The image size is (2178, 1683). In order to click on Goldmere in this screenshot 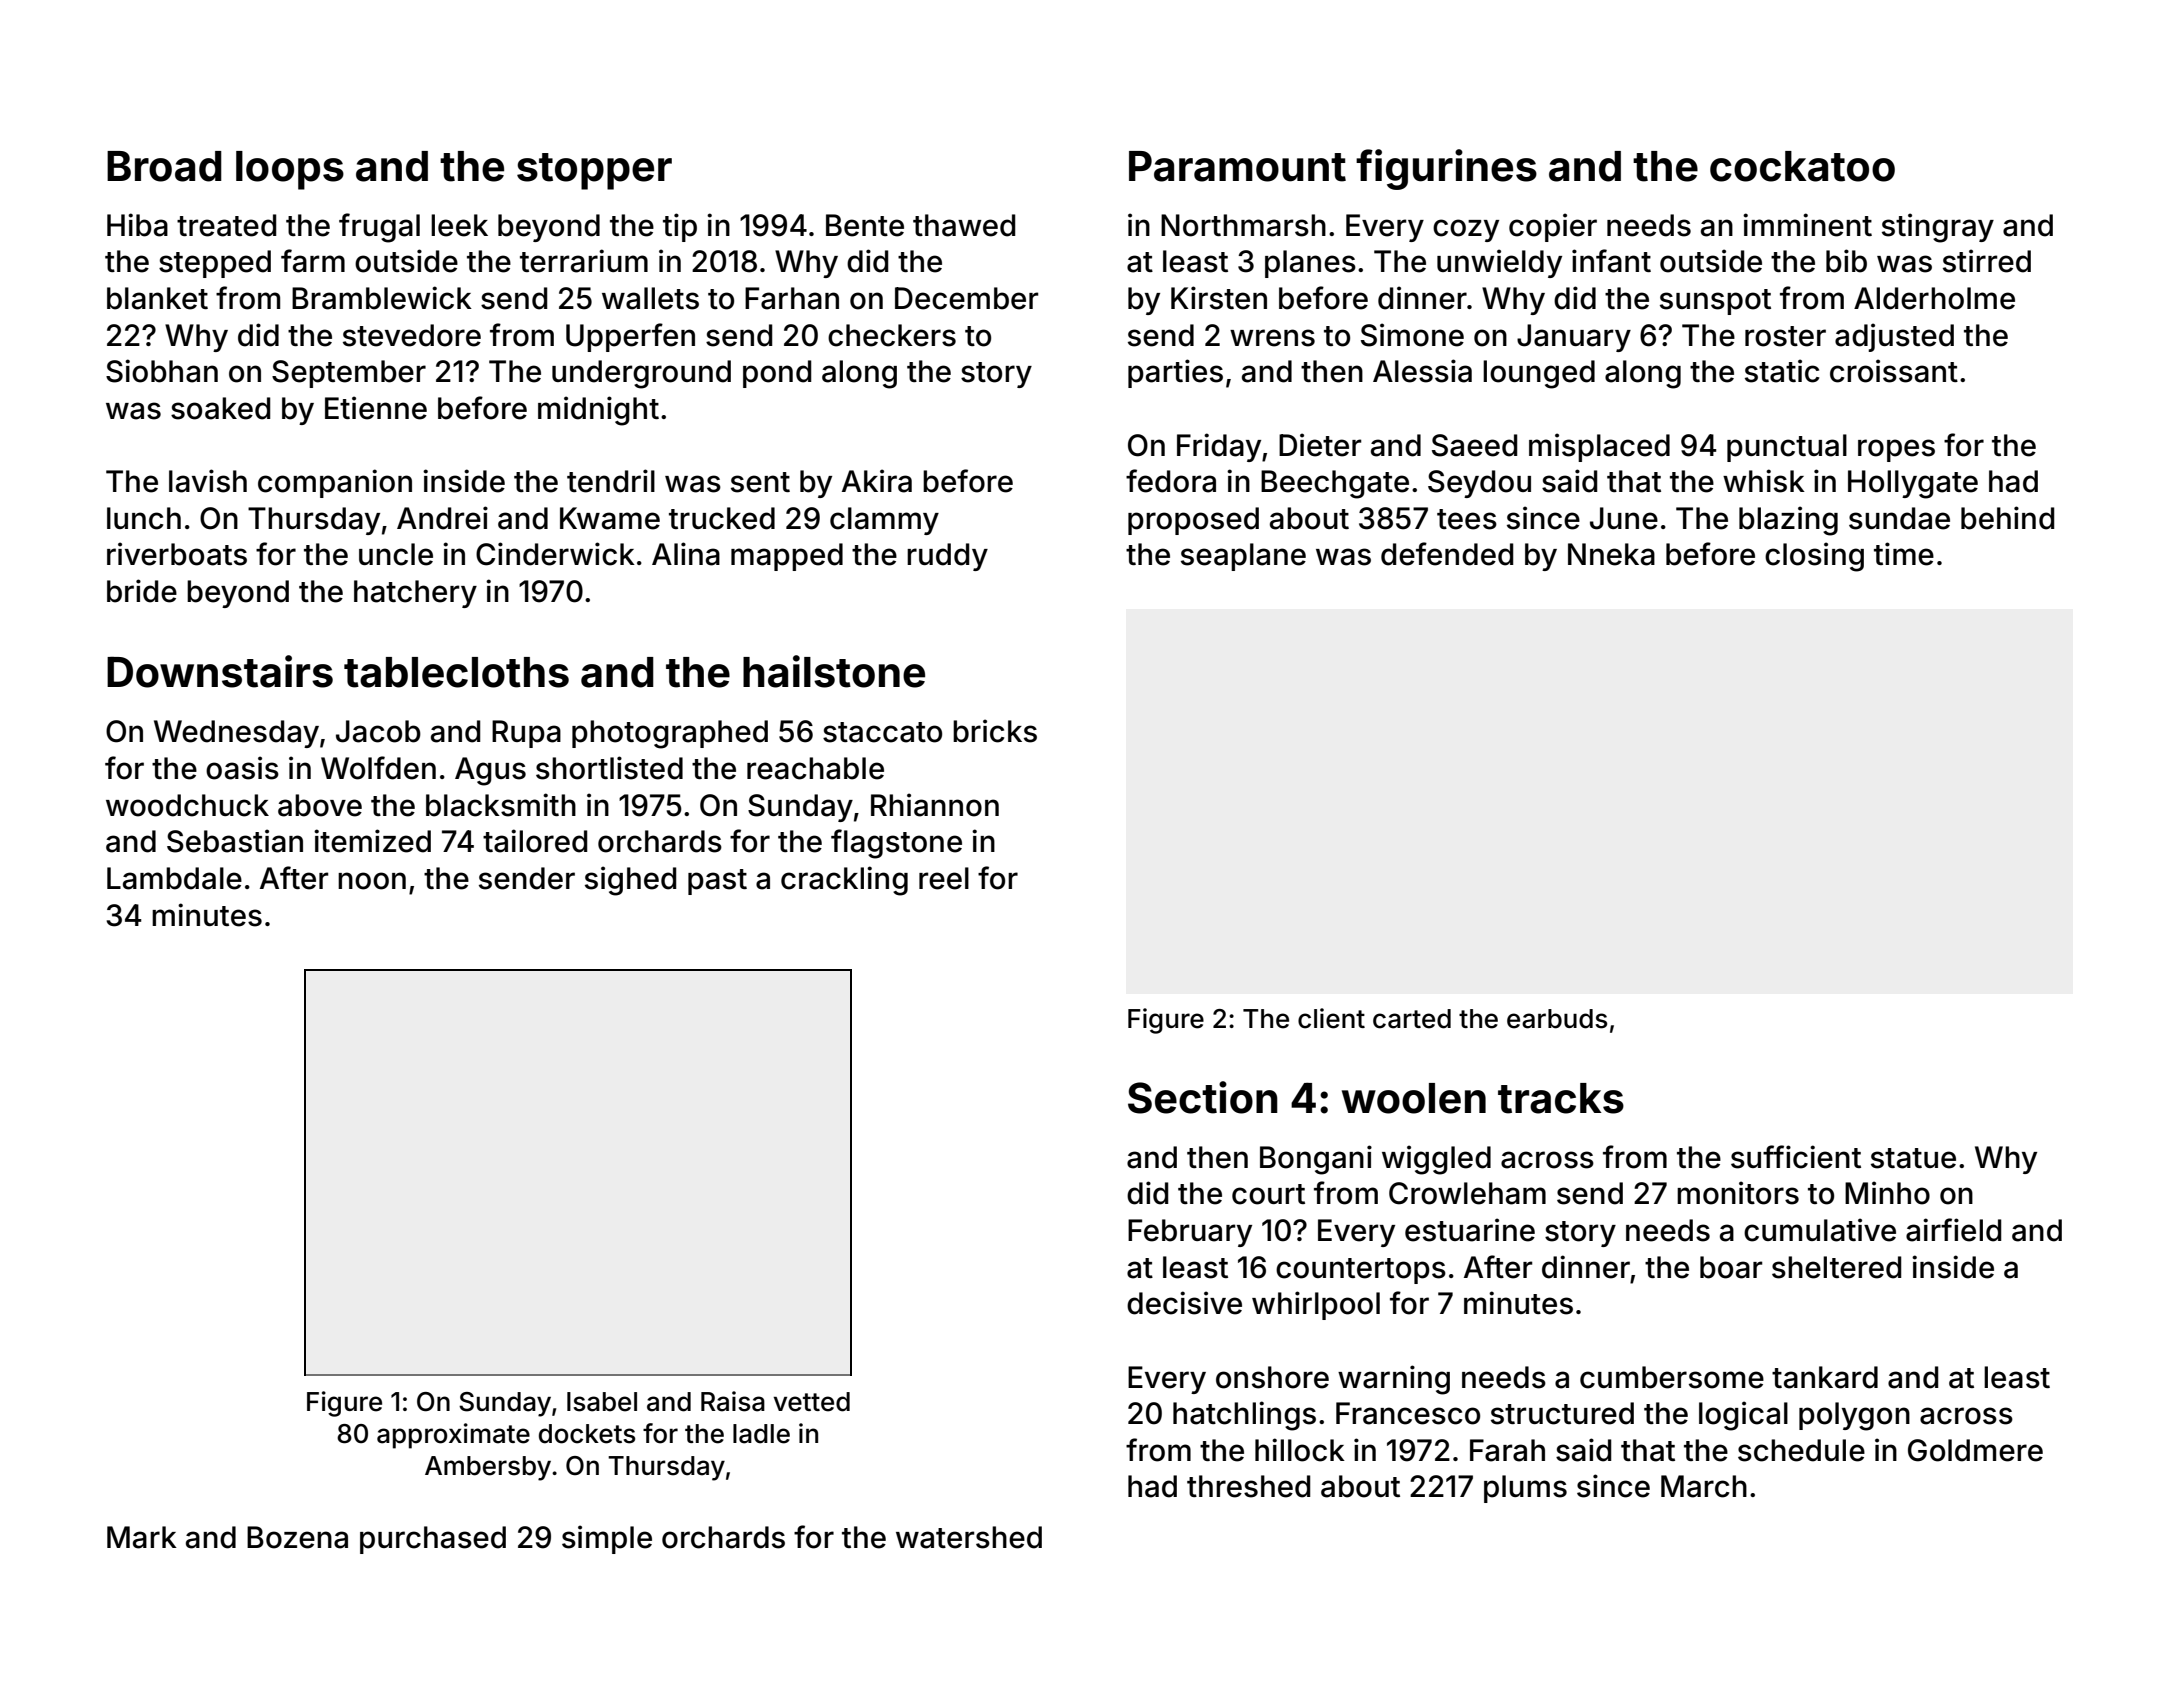, I will do `click(1975, 1450)`.
